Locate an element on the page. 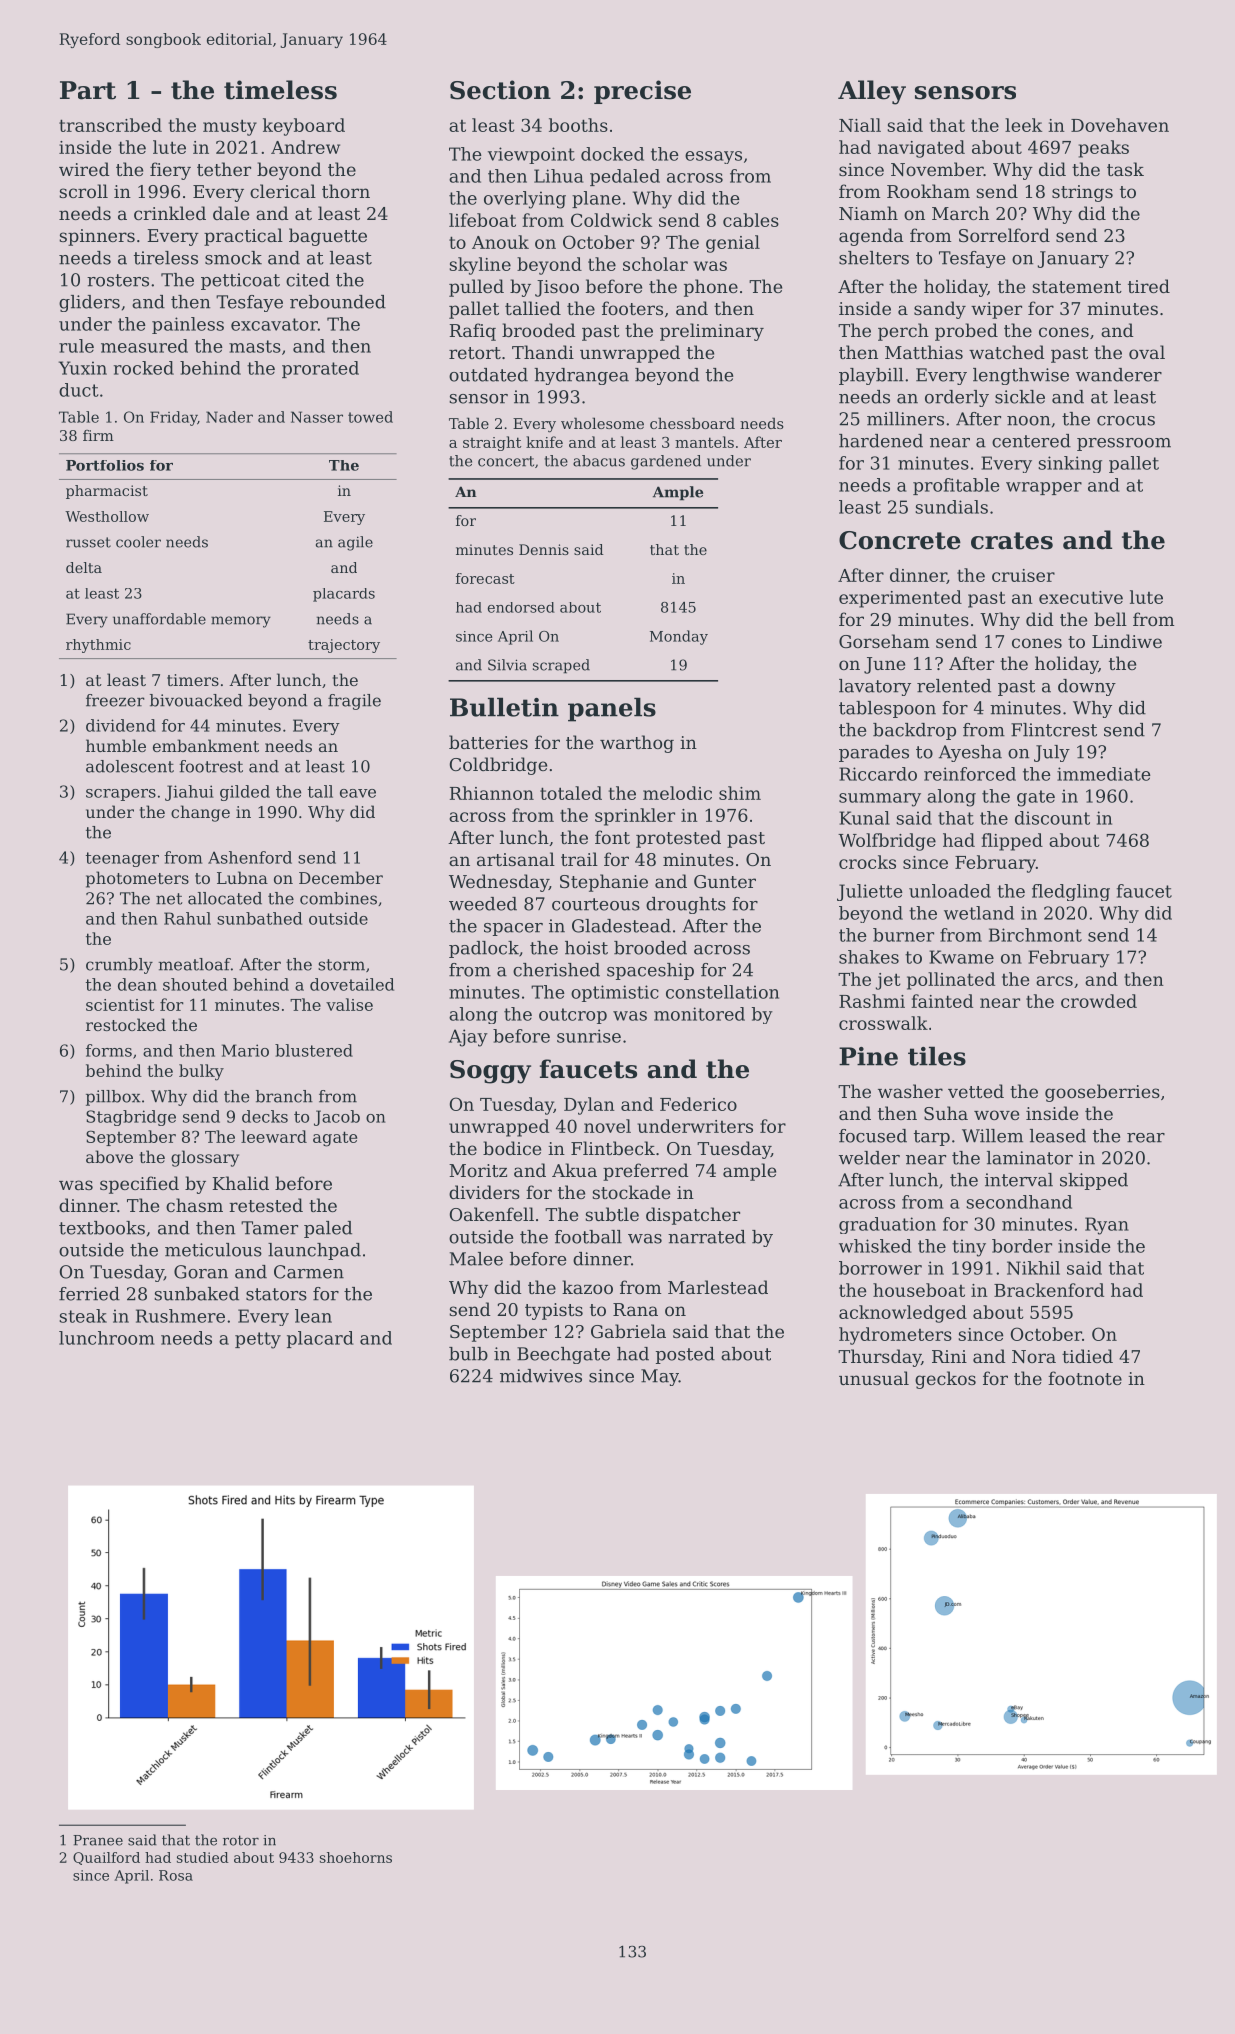  Alley is located at coordinates (872, 92).
